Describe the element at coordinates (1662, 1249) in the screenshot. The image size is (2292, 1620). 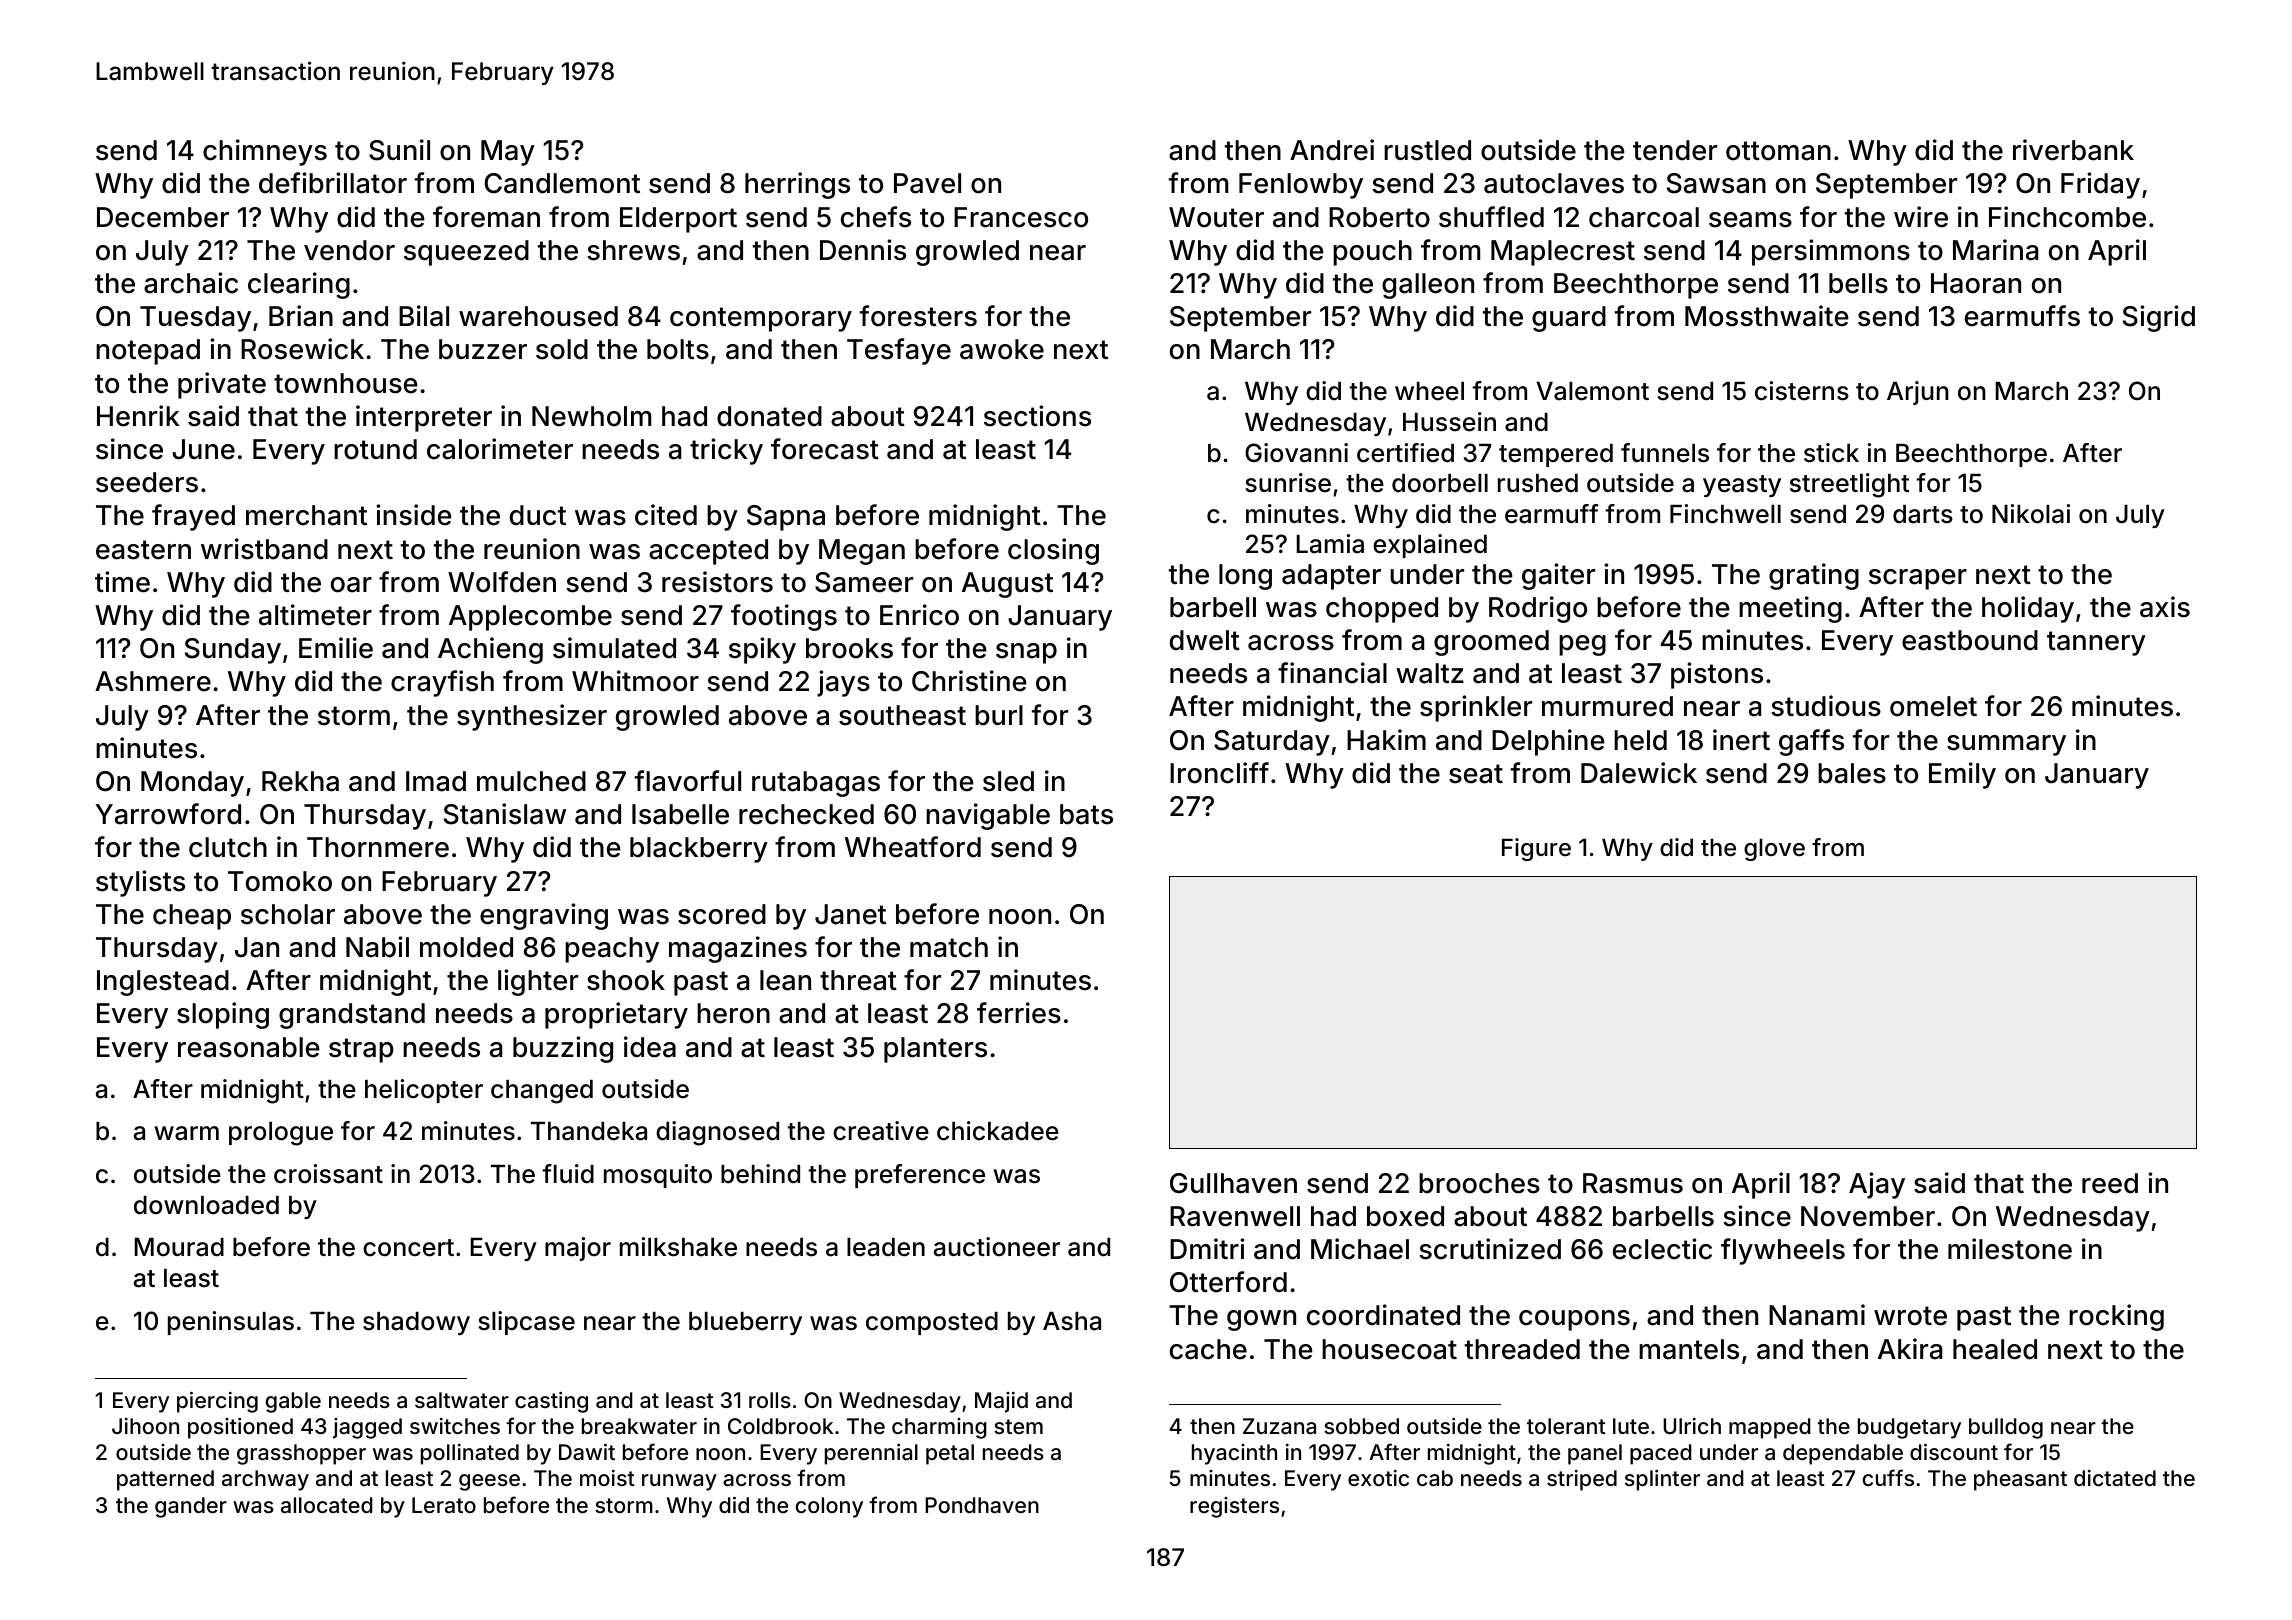
I see `eclectic` at that location.
